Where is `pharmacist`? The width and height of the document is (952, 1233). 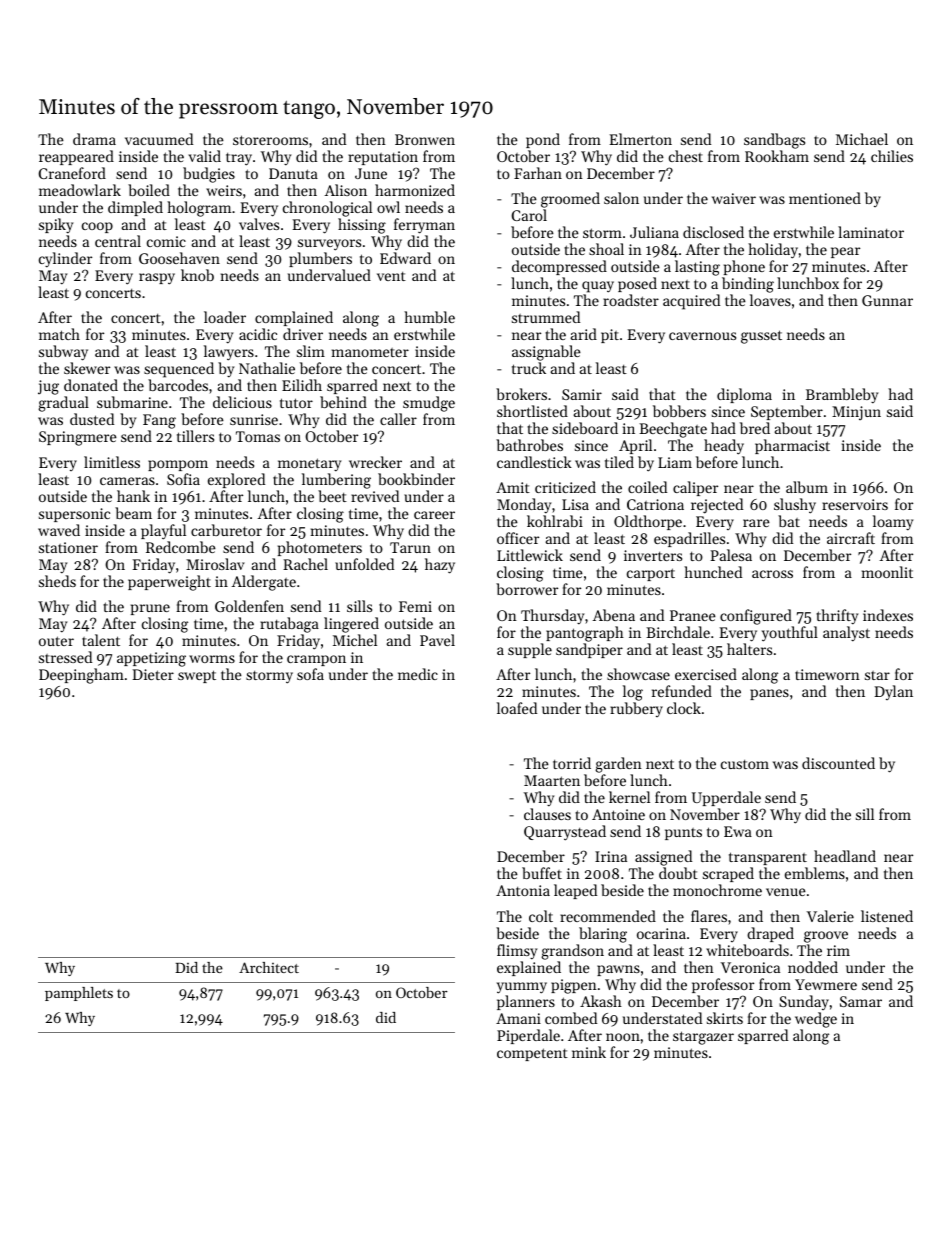
pharmacist is located at coordinates (792, 446).
